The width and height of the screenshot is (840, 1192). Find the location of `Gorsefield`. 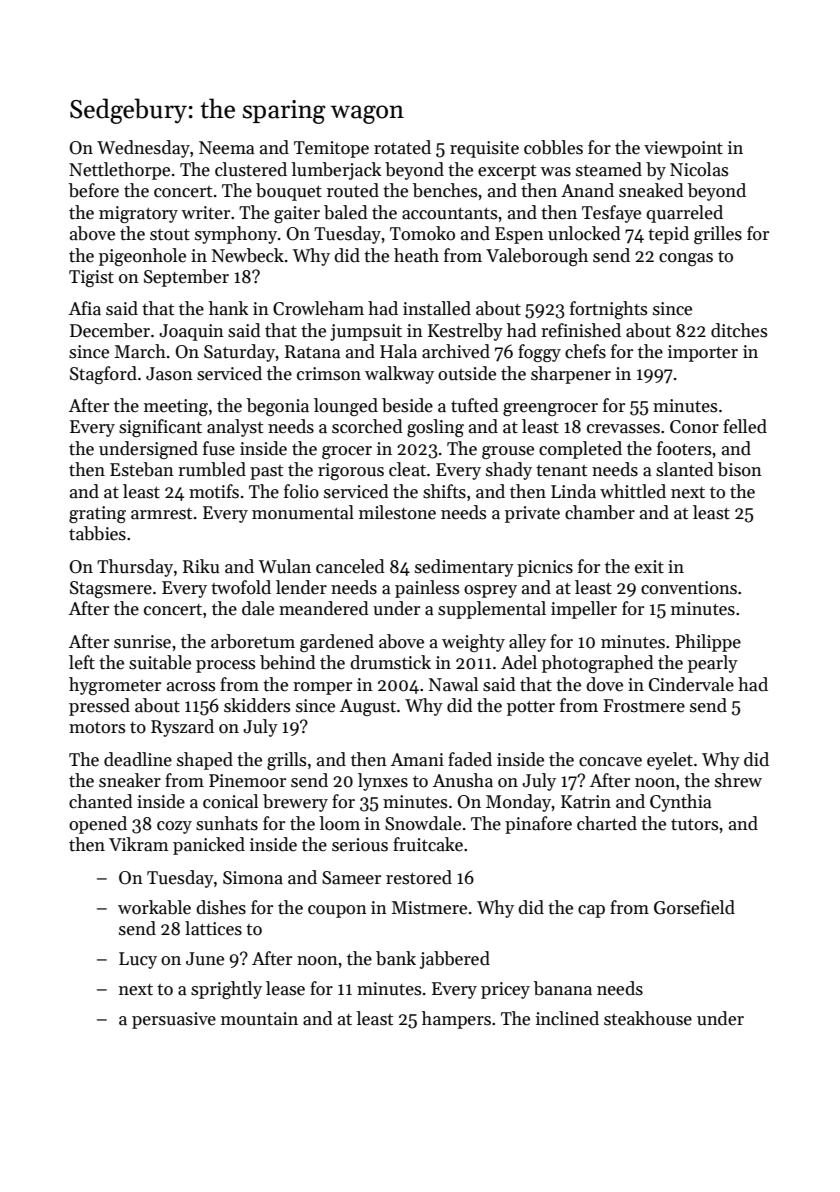

Gorsefield is located at coordinates (694, 907).
